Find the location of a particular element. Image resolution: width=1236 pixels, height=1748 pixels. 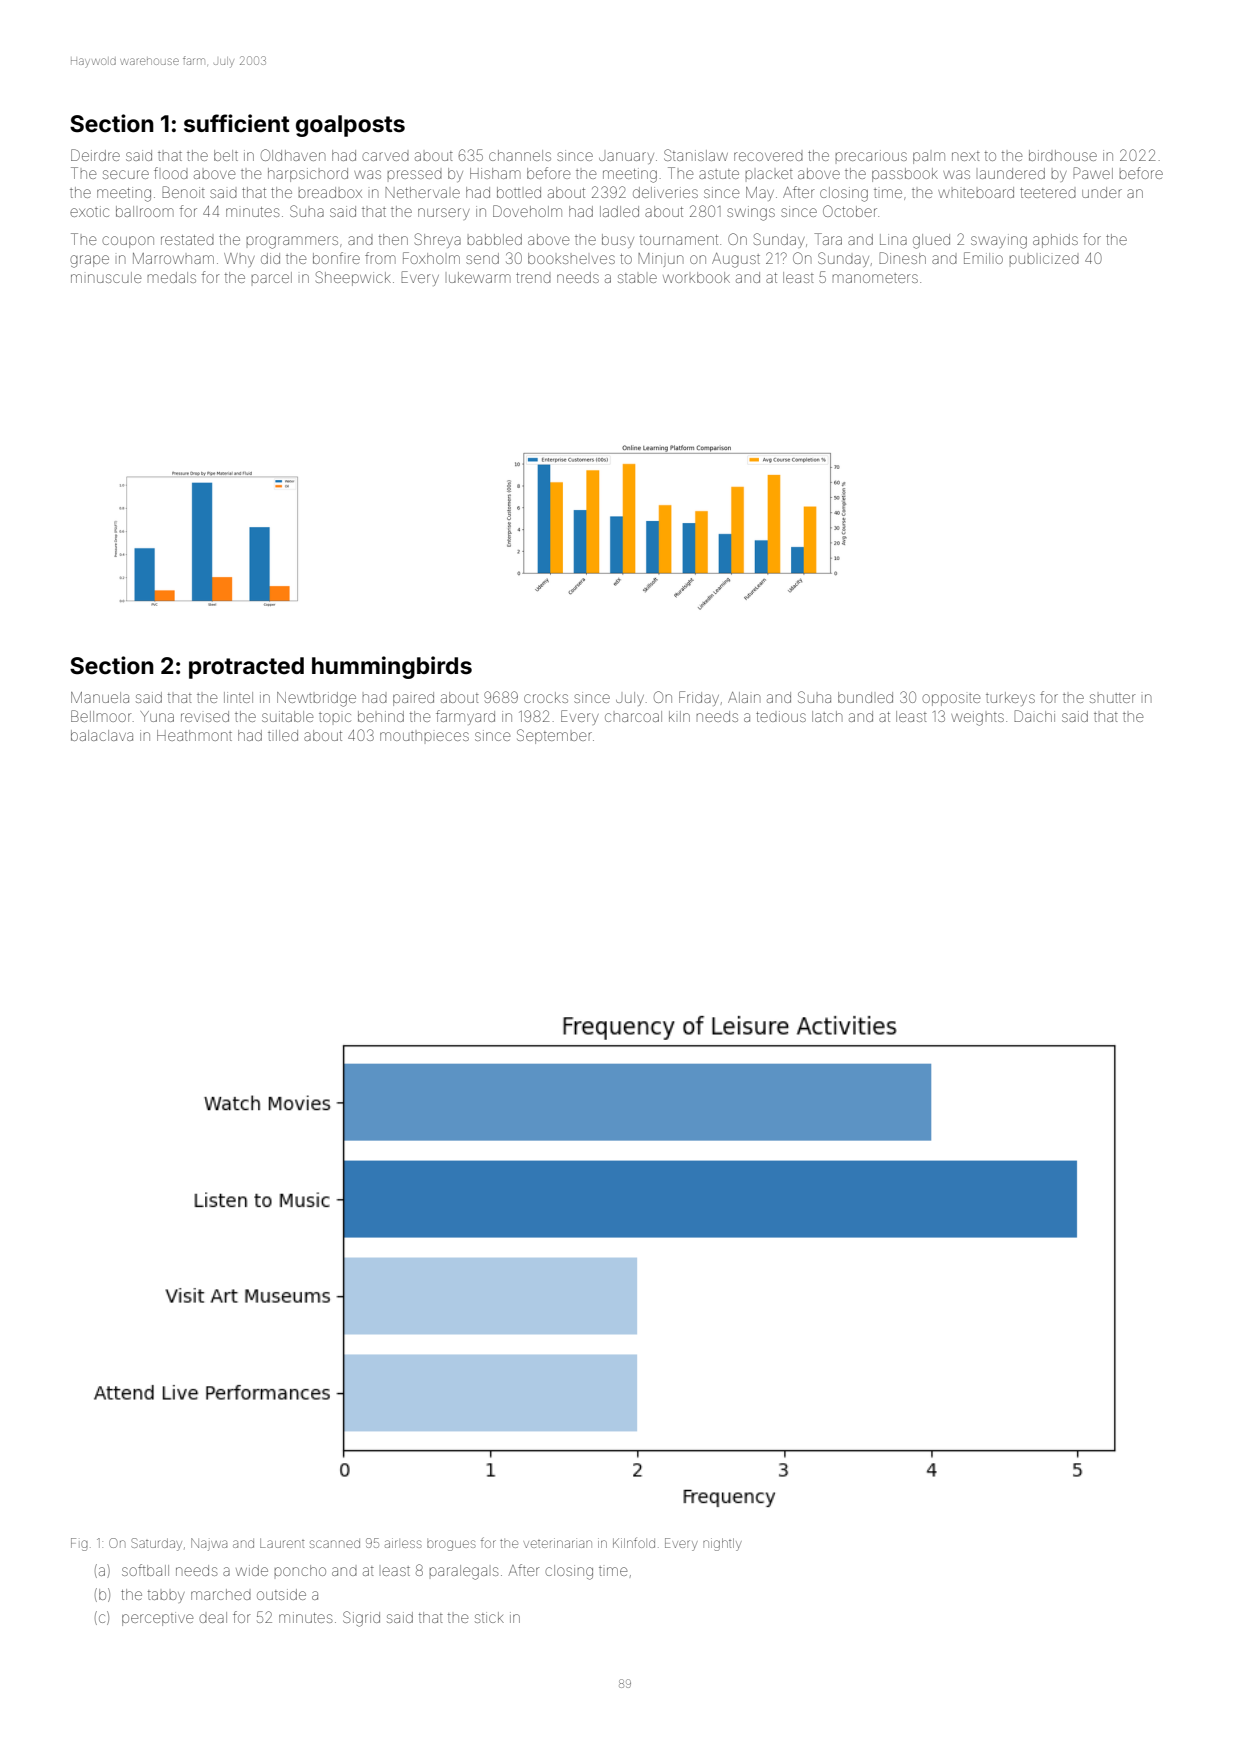

tedious is located at coordinates (781, 716).
